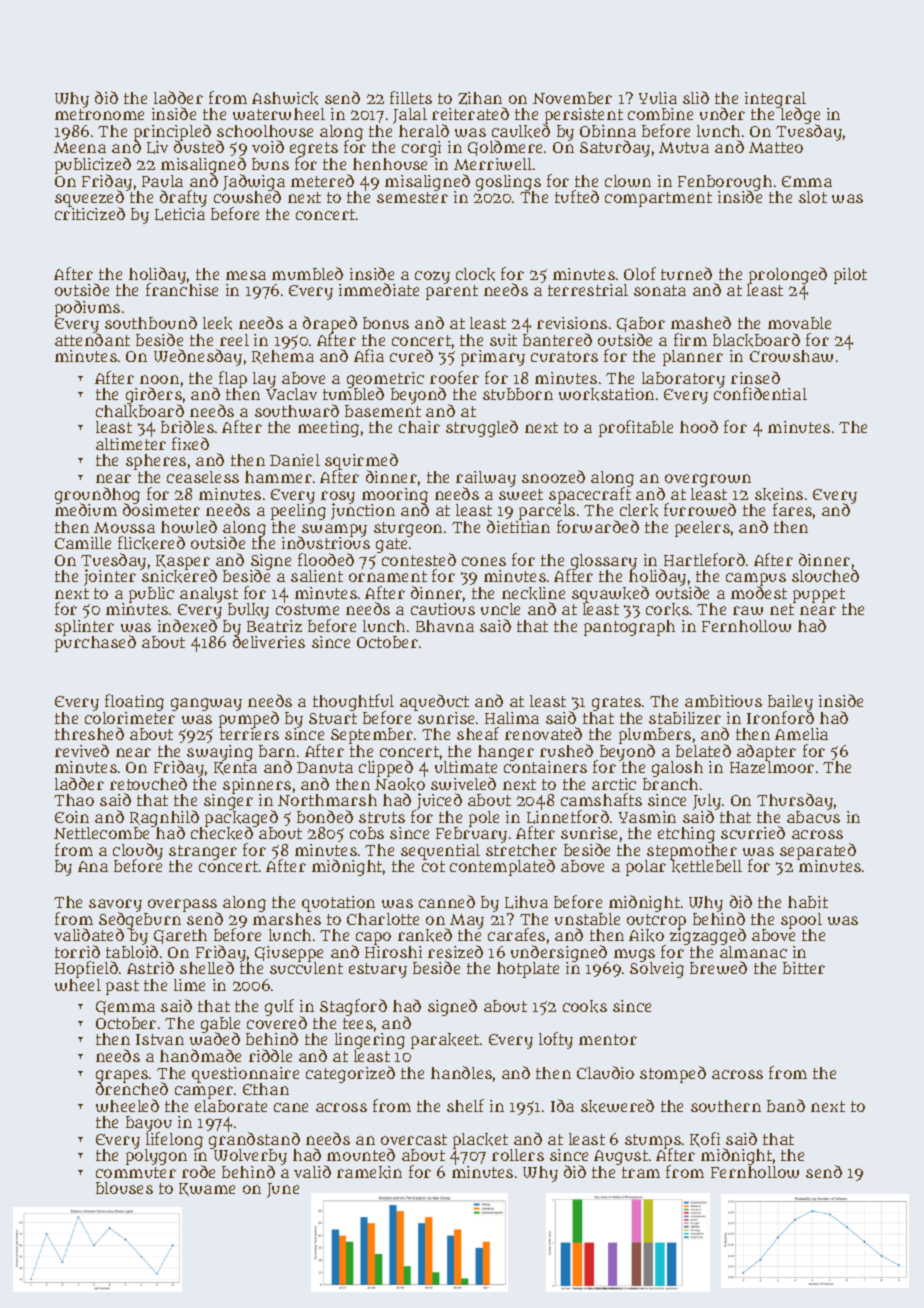 Image resolution: width=924 pixels, height=1308 pixels. What do you see at coordinates (801, 734) in the image?
I see `Amelia` at bounding box center [801, 734].
